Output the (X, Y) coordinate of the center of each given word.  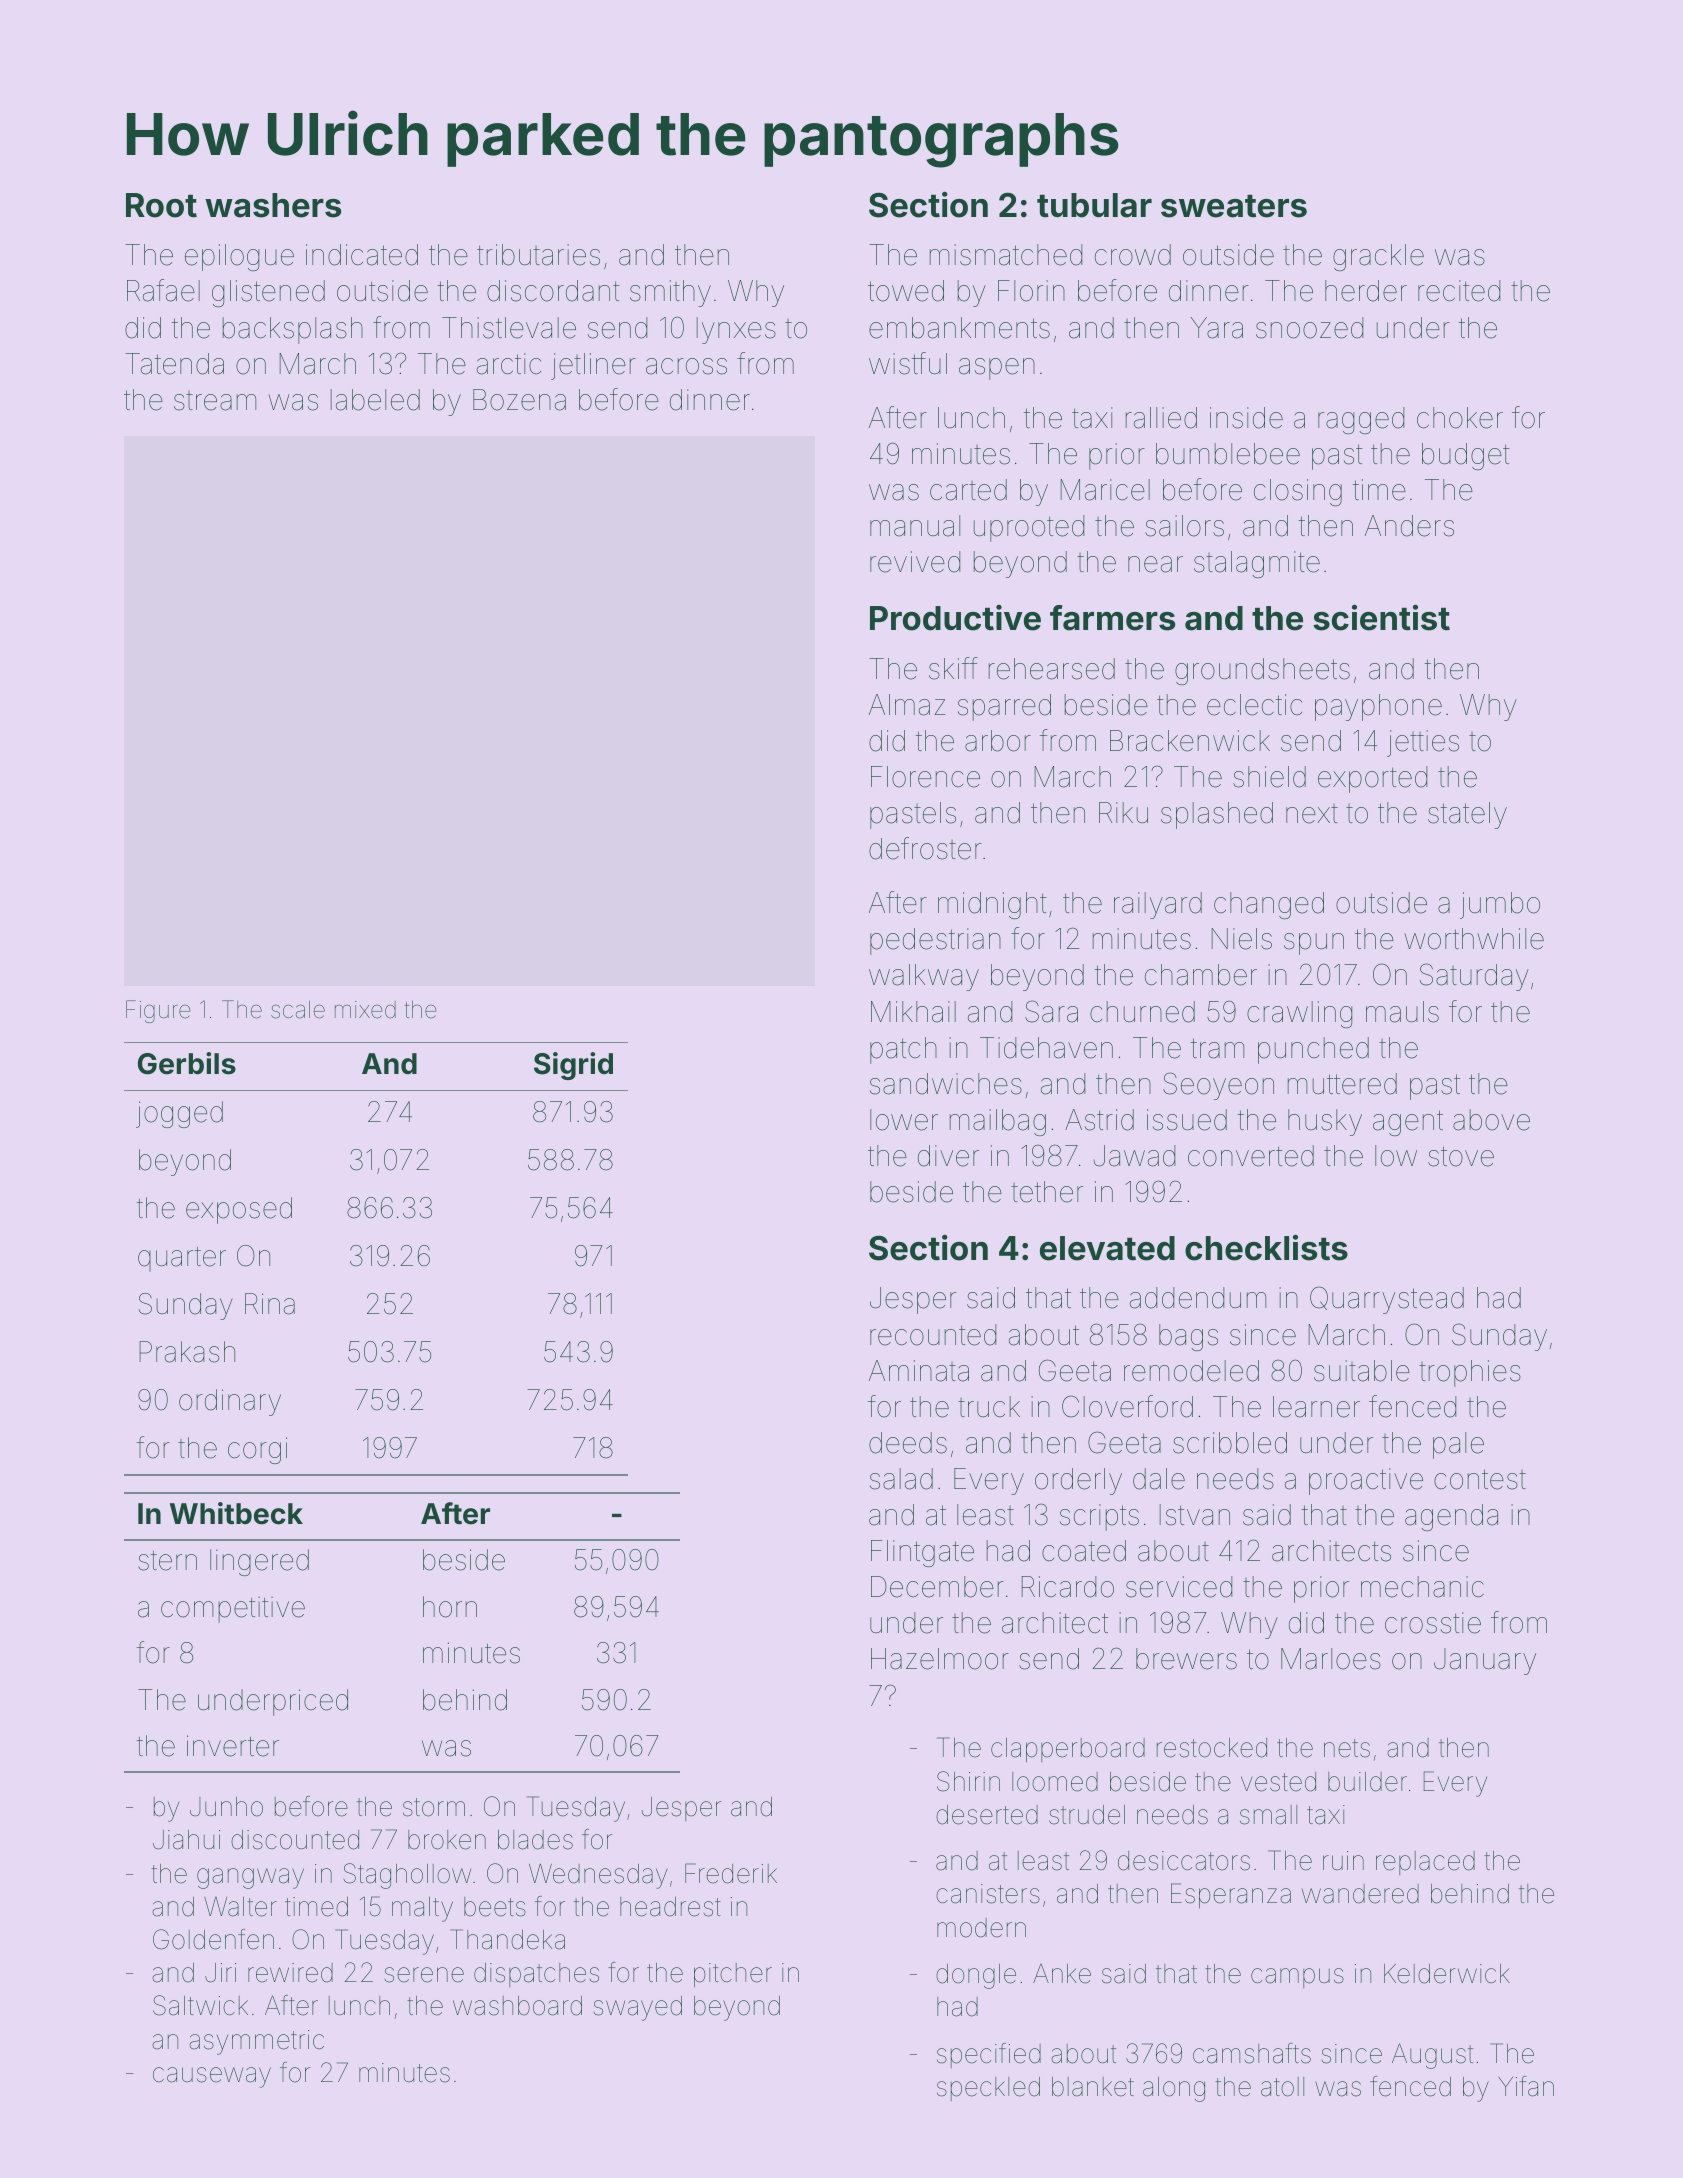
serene (424, 1975)
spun (1314, 944)
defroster (925, 848)
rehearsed (1052, 669)
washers (273, 205)
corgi (257, 1450)
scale (298, 1010)
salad (901, 1479)
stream (215, 401)
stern (167, 1561)
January (1485, 1661)
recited (1459, 291)
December (937, 1587)
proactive (1366, 1481)
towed (906, 291)
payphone (1378, 707)
